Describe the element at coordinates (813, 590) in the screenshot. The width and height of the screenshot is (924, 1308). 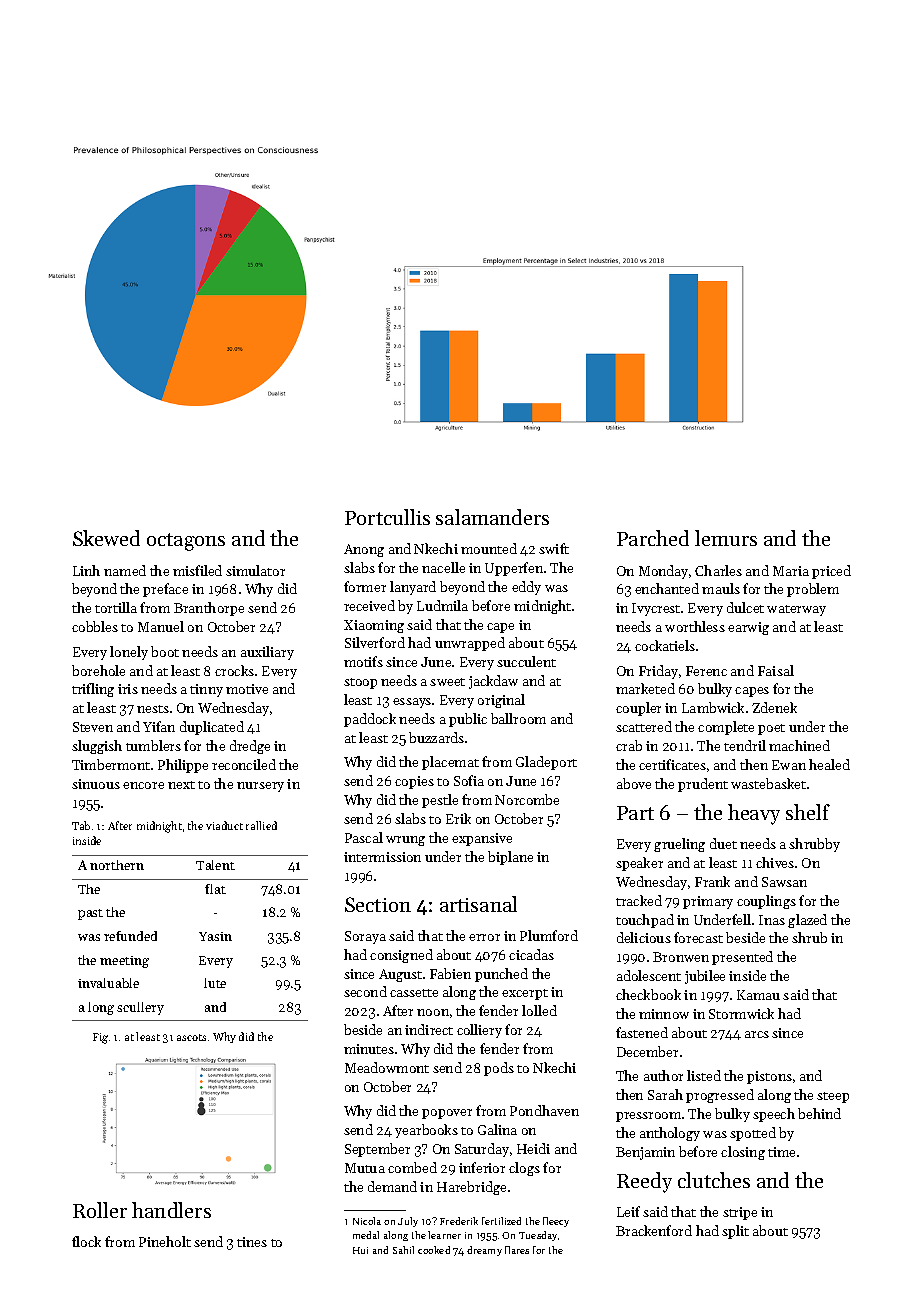
I see `problem` at that location.
